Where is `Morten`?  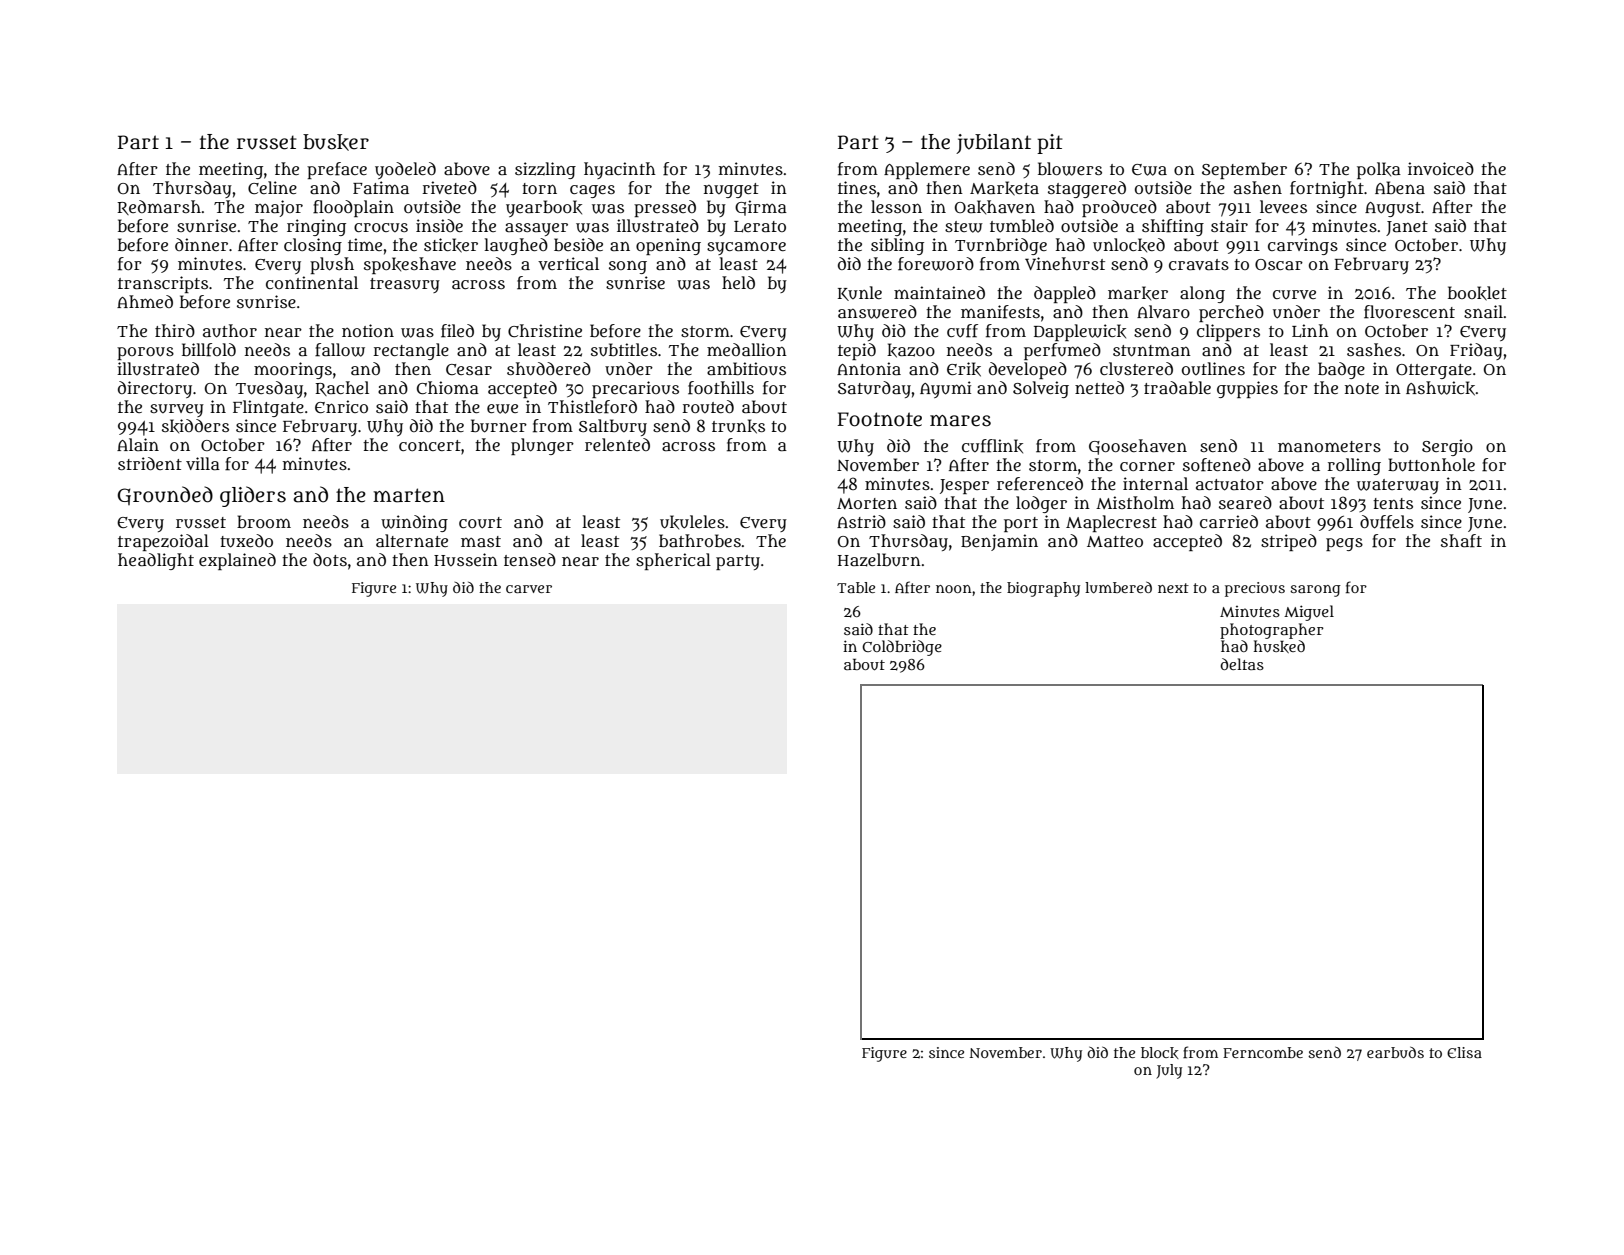
Morten is located at coordinates (867, 503).
